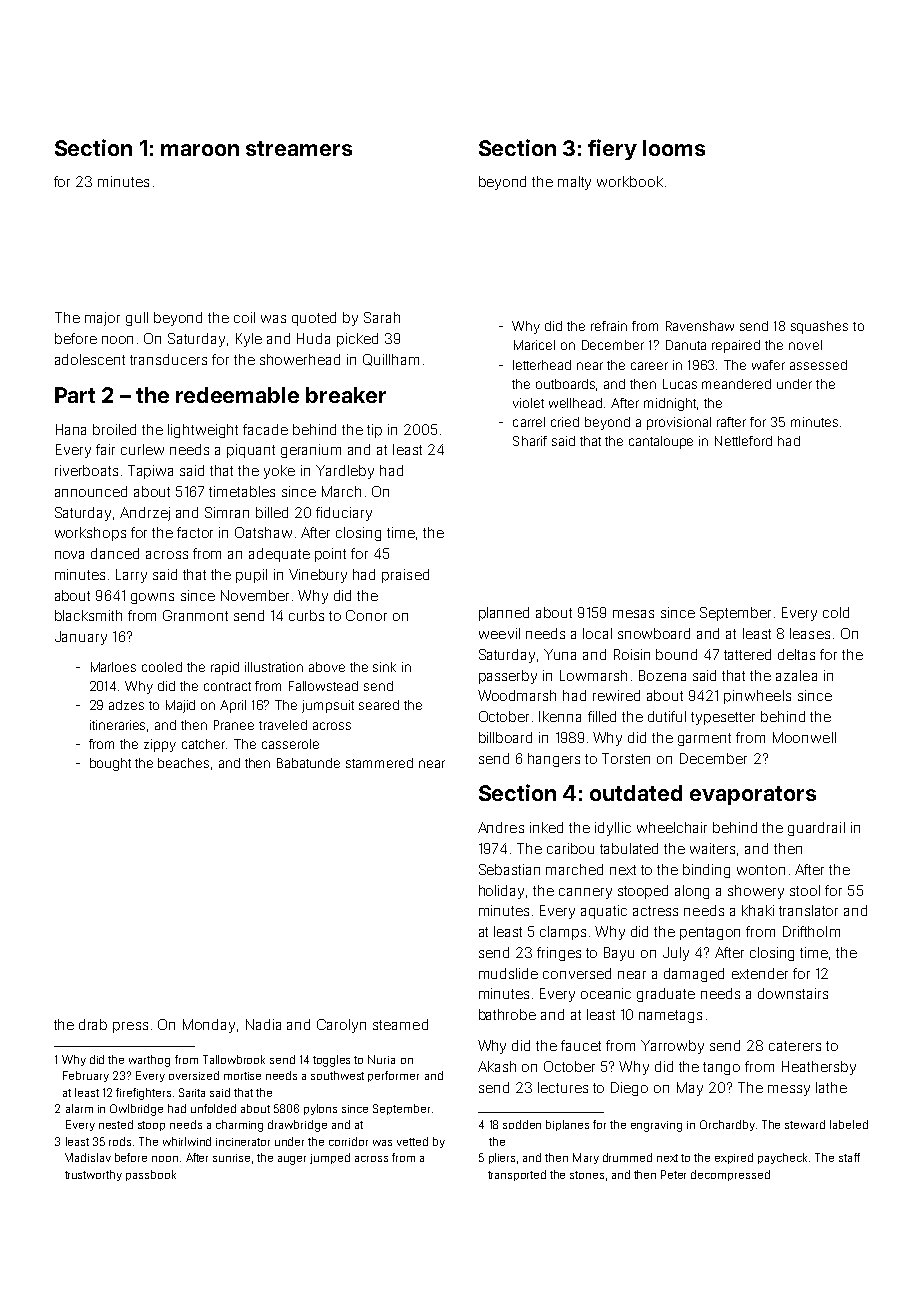 The width and height of the document is (924, 1314). What do you see at coordinates (593, 675) in the document?
I see `Lowmarsh` at bounding box center [593, 675].
